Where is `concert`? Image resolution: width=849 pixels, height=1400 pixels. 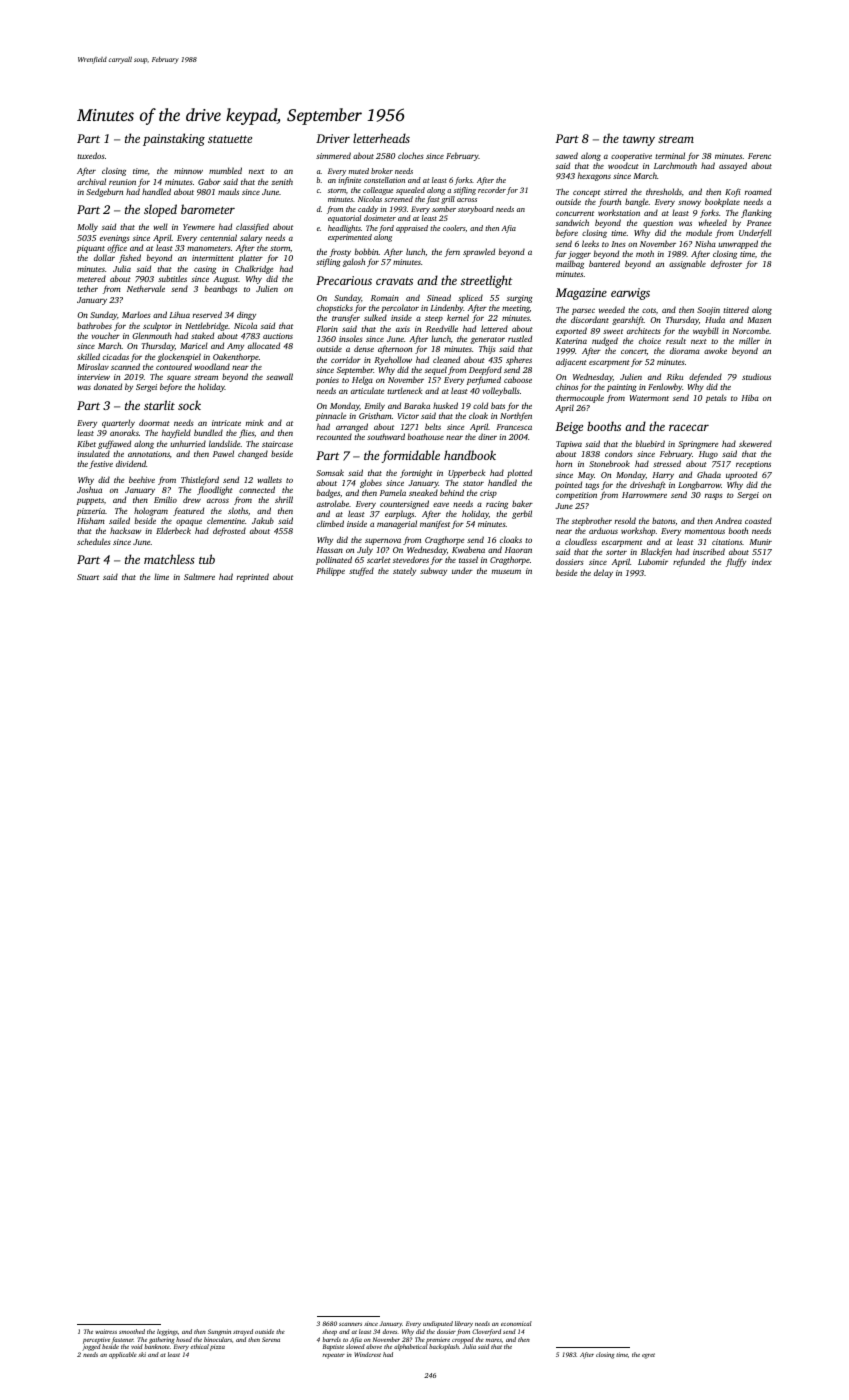 concert is located at coordinates (634, 351).
